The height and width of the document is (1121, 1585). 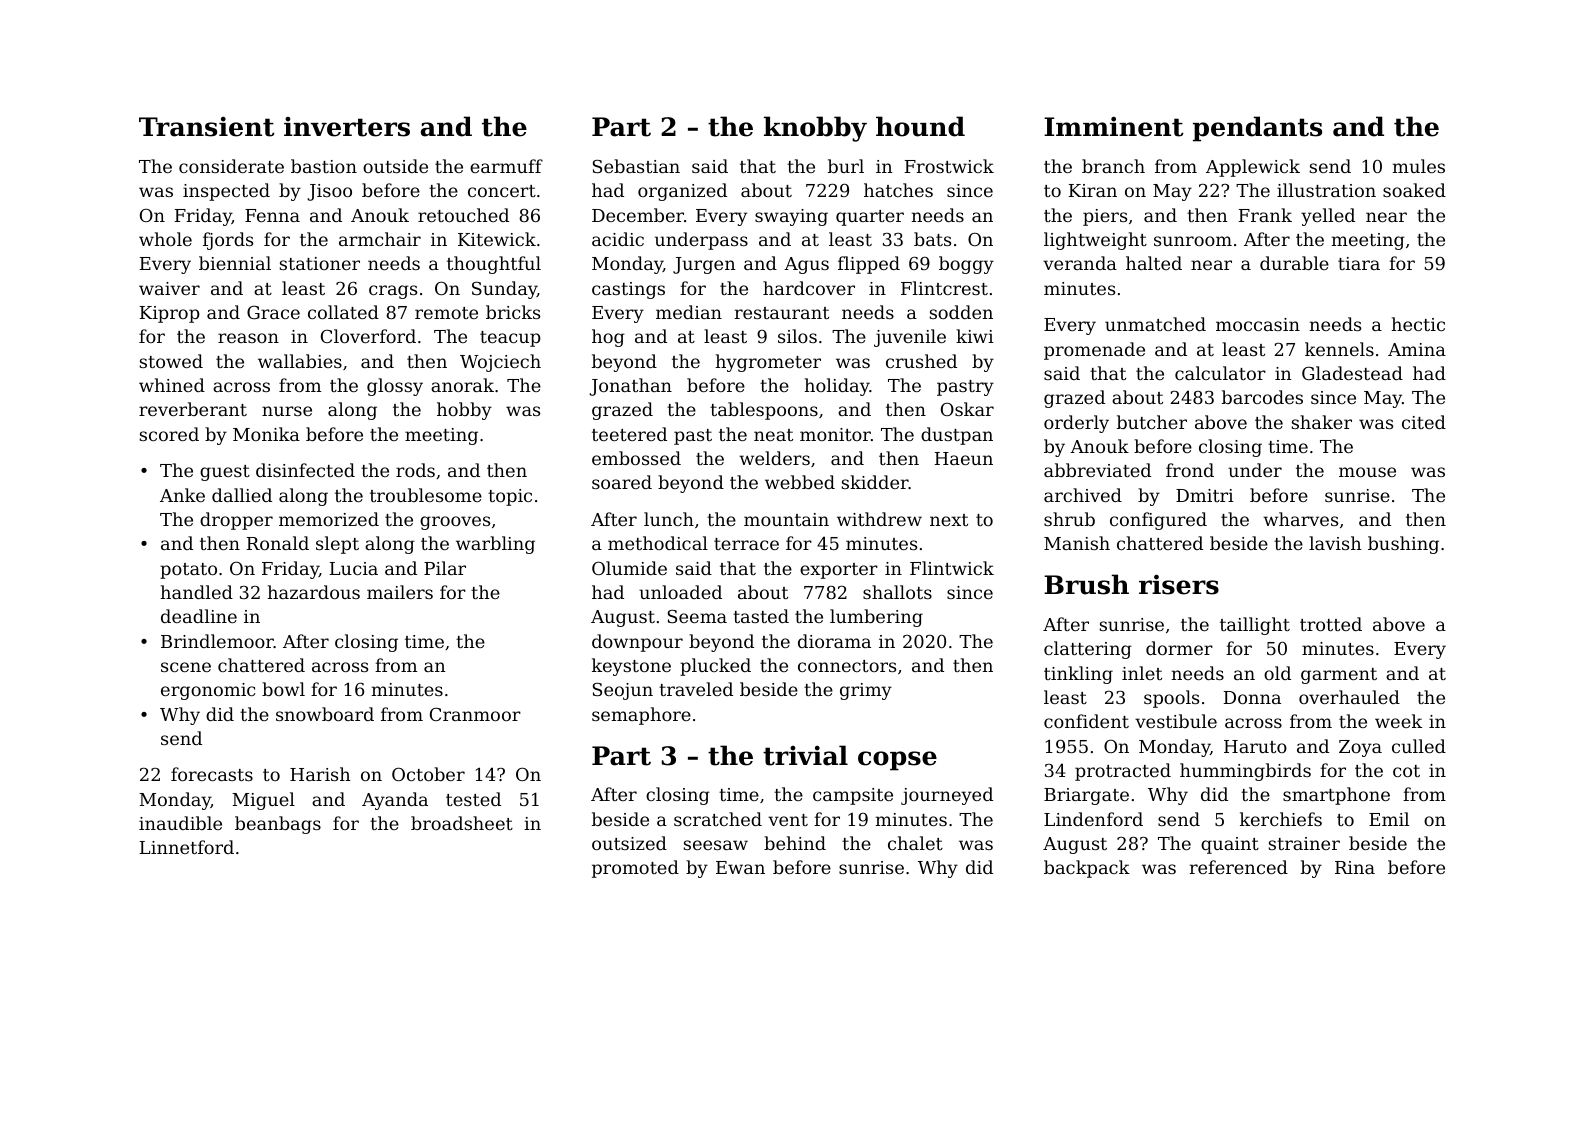 I want to click on Linnetford, so click(x=187, y=847).
